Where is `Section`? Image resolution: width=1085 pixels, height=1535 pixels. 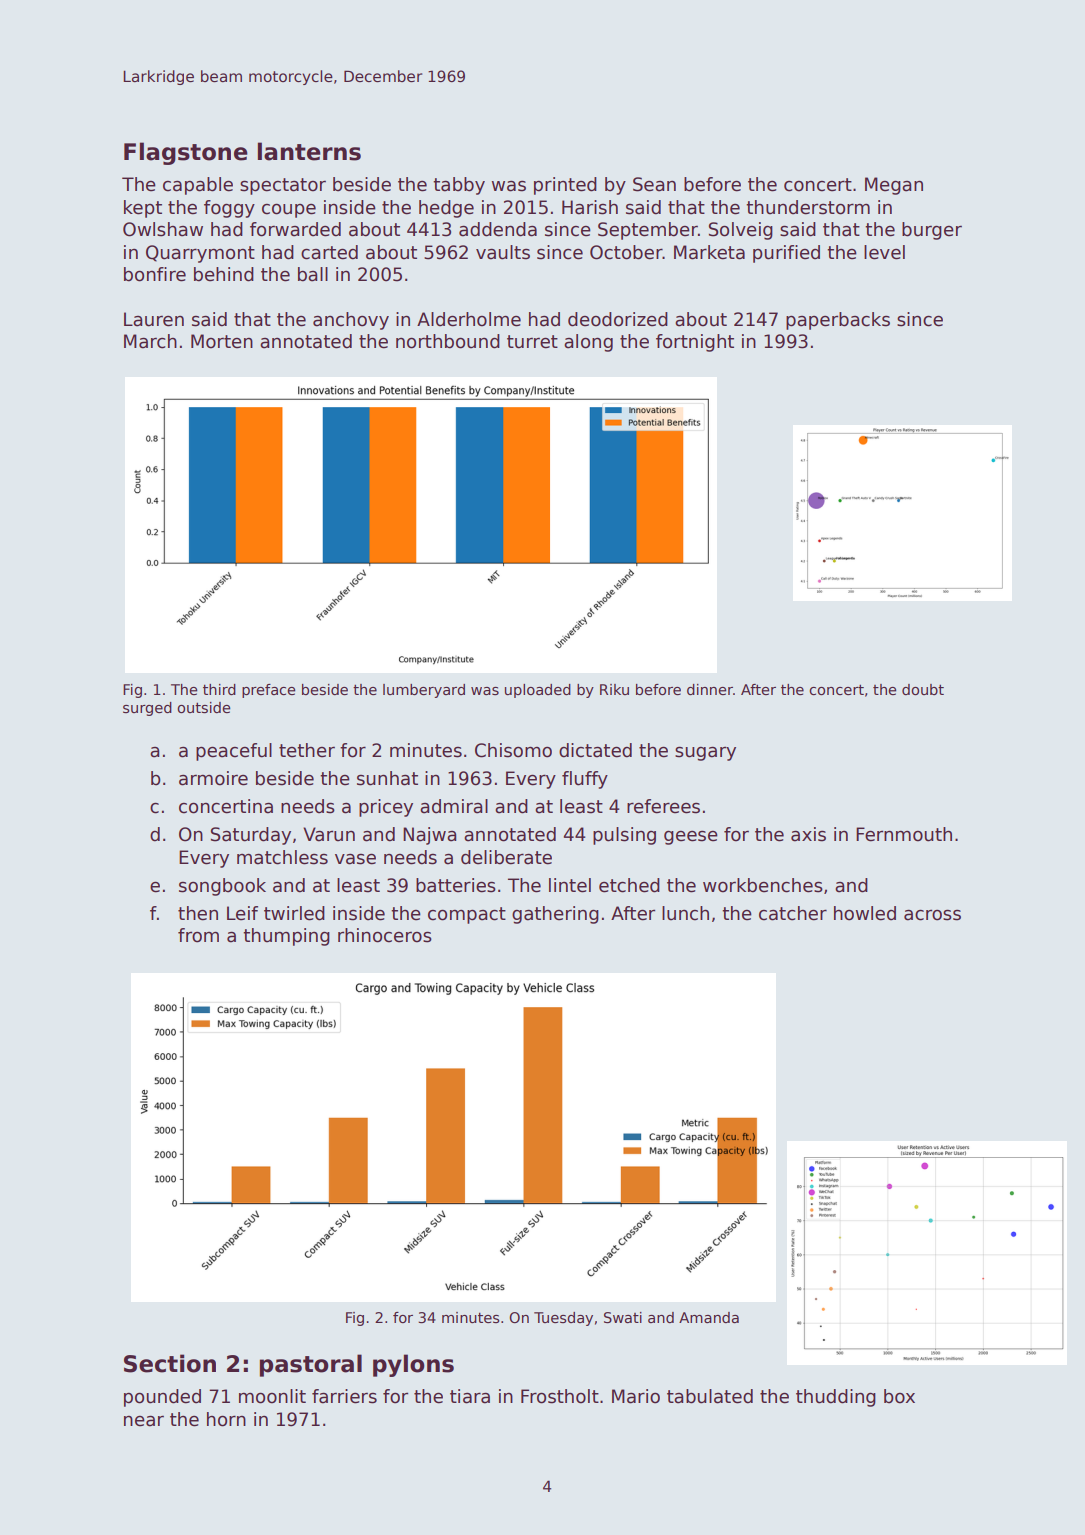
Section is located at coordinates (170, 1363).
